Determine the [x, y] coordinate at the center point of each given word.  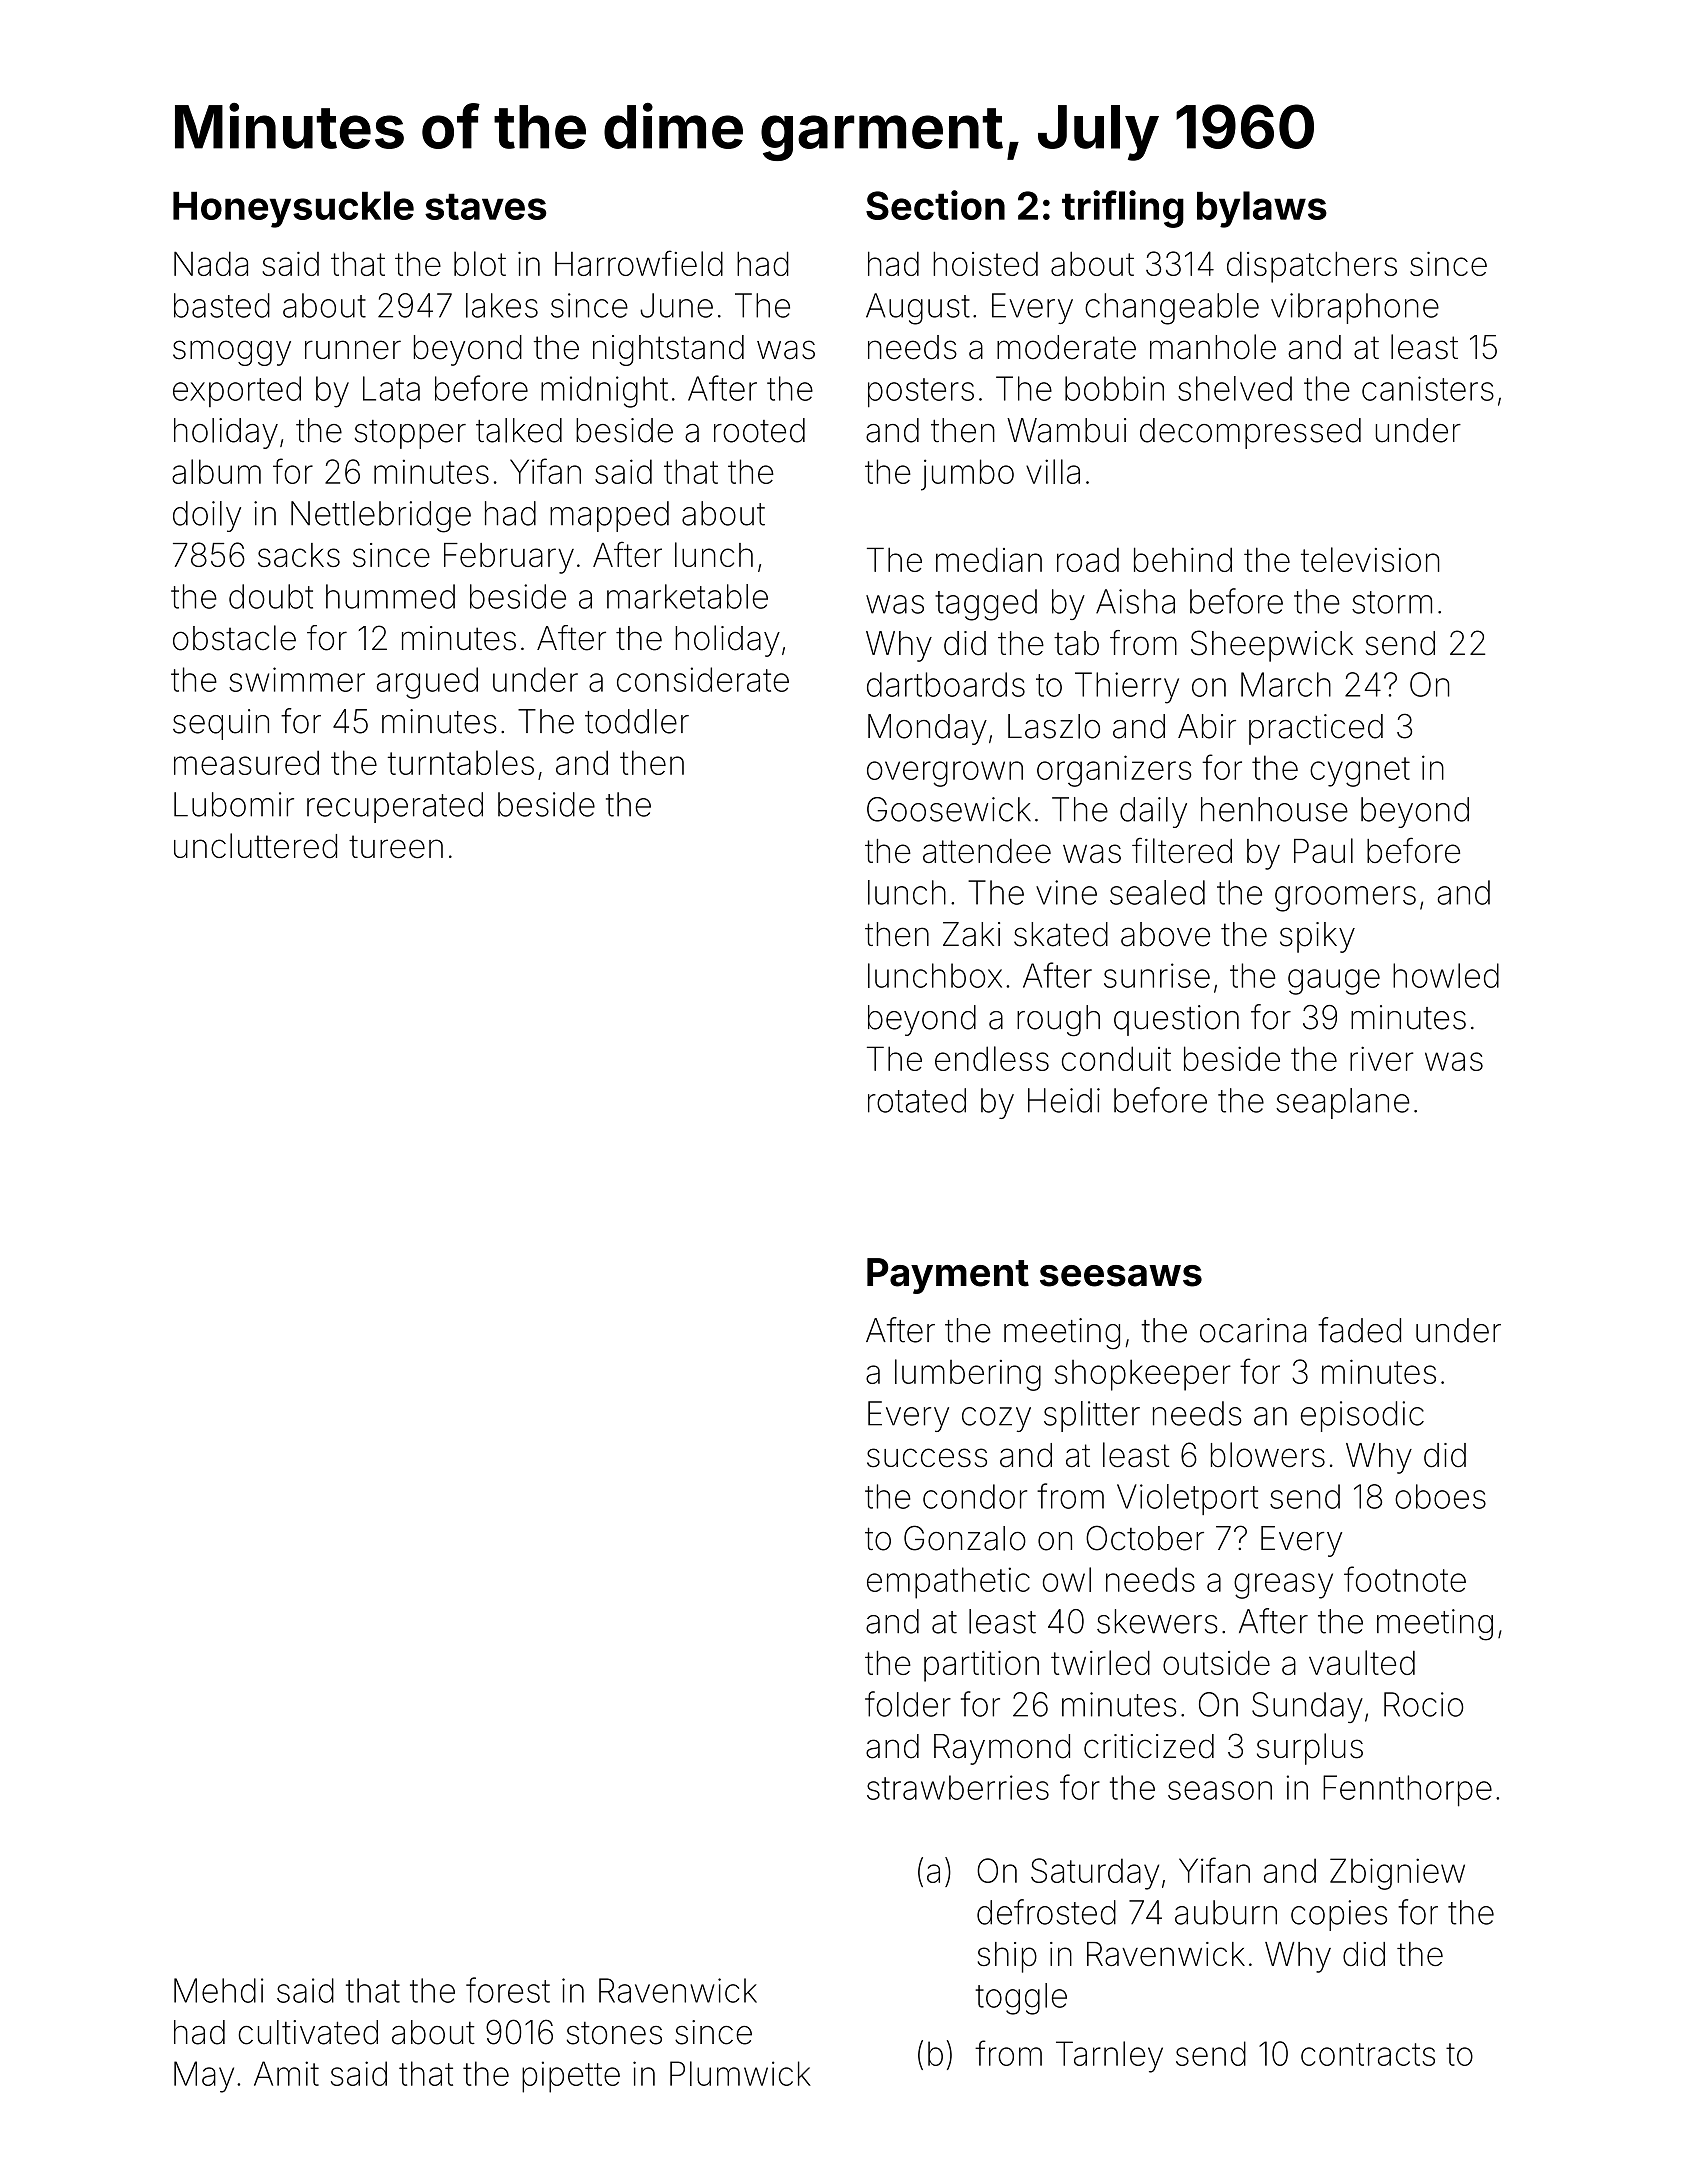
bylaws [1262, 209]
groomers [1345, 899]
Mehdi [218, 1990]
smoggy [232, 353]
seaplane [1343, 1103]
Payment [948, 1276]
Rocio [1424, 1704]
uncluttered [255, 846]
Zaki [971, 934]
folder [908, 1704]
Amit [286, 2073]
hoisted [985, 263]
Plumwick [740, 2073]
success [927, 1458]
